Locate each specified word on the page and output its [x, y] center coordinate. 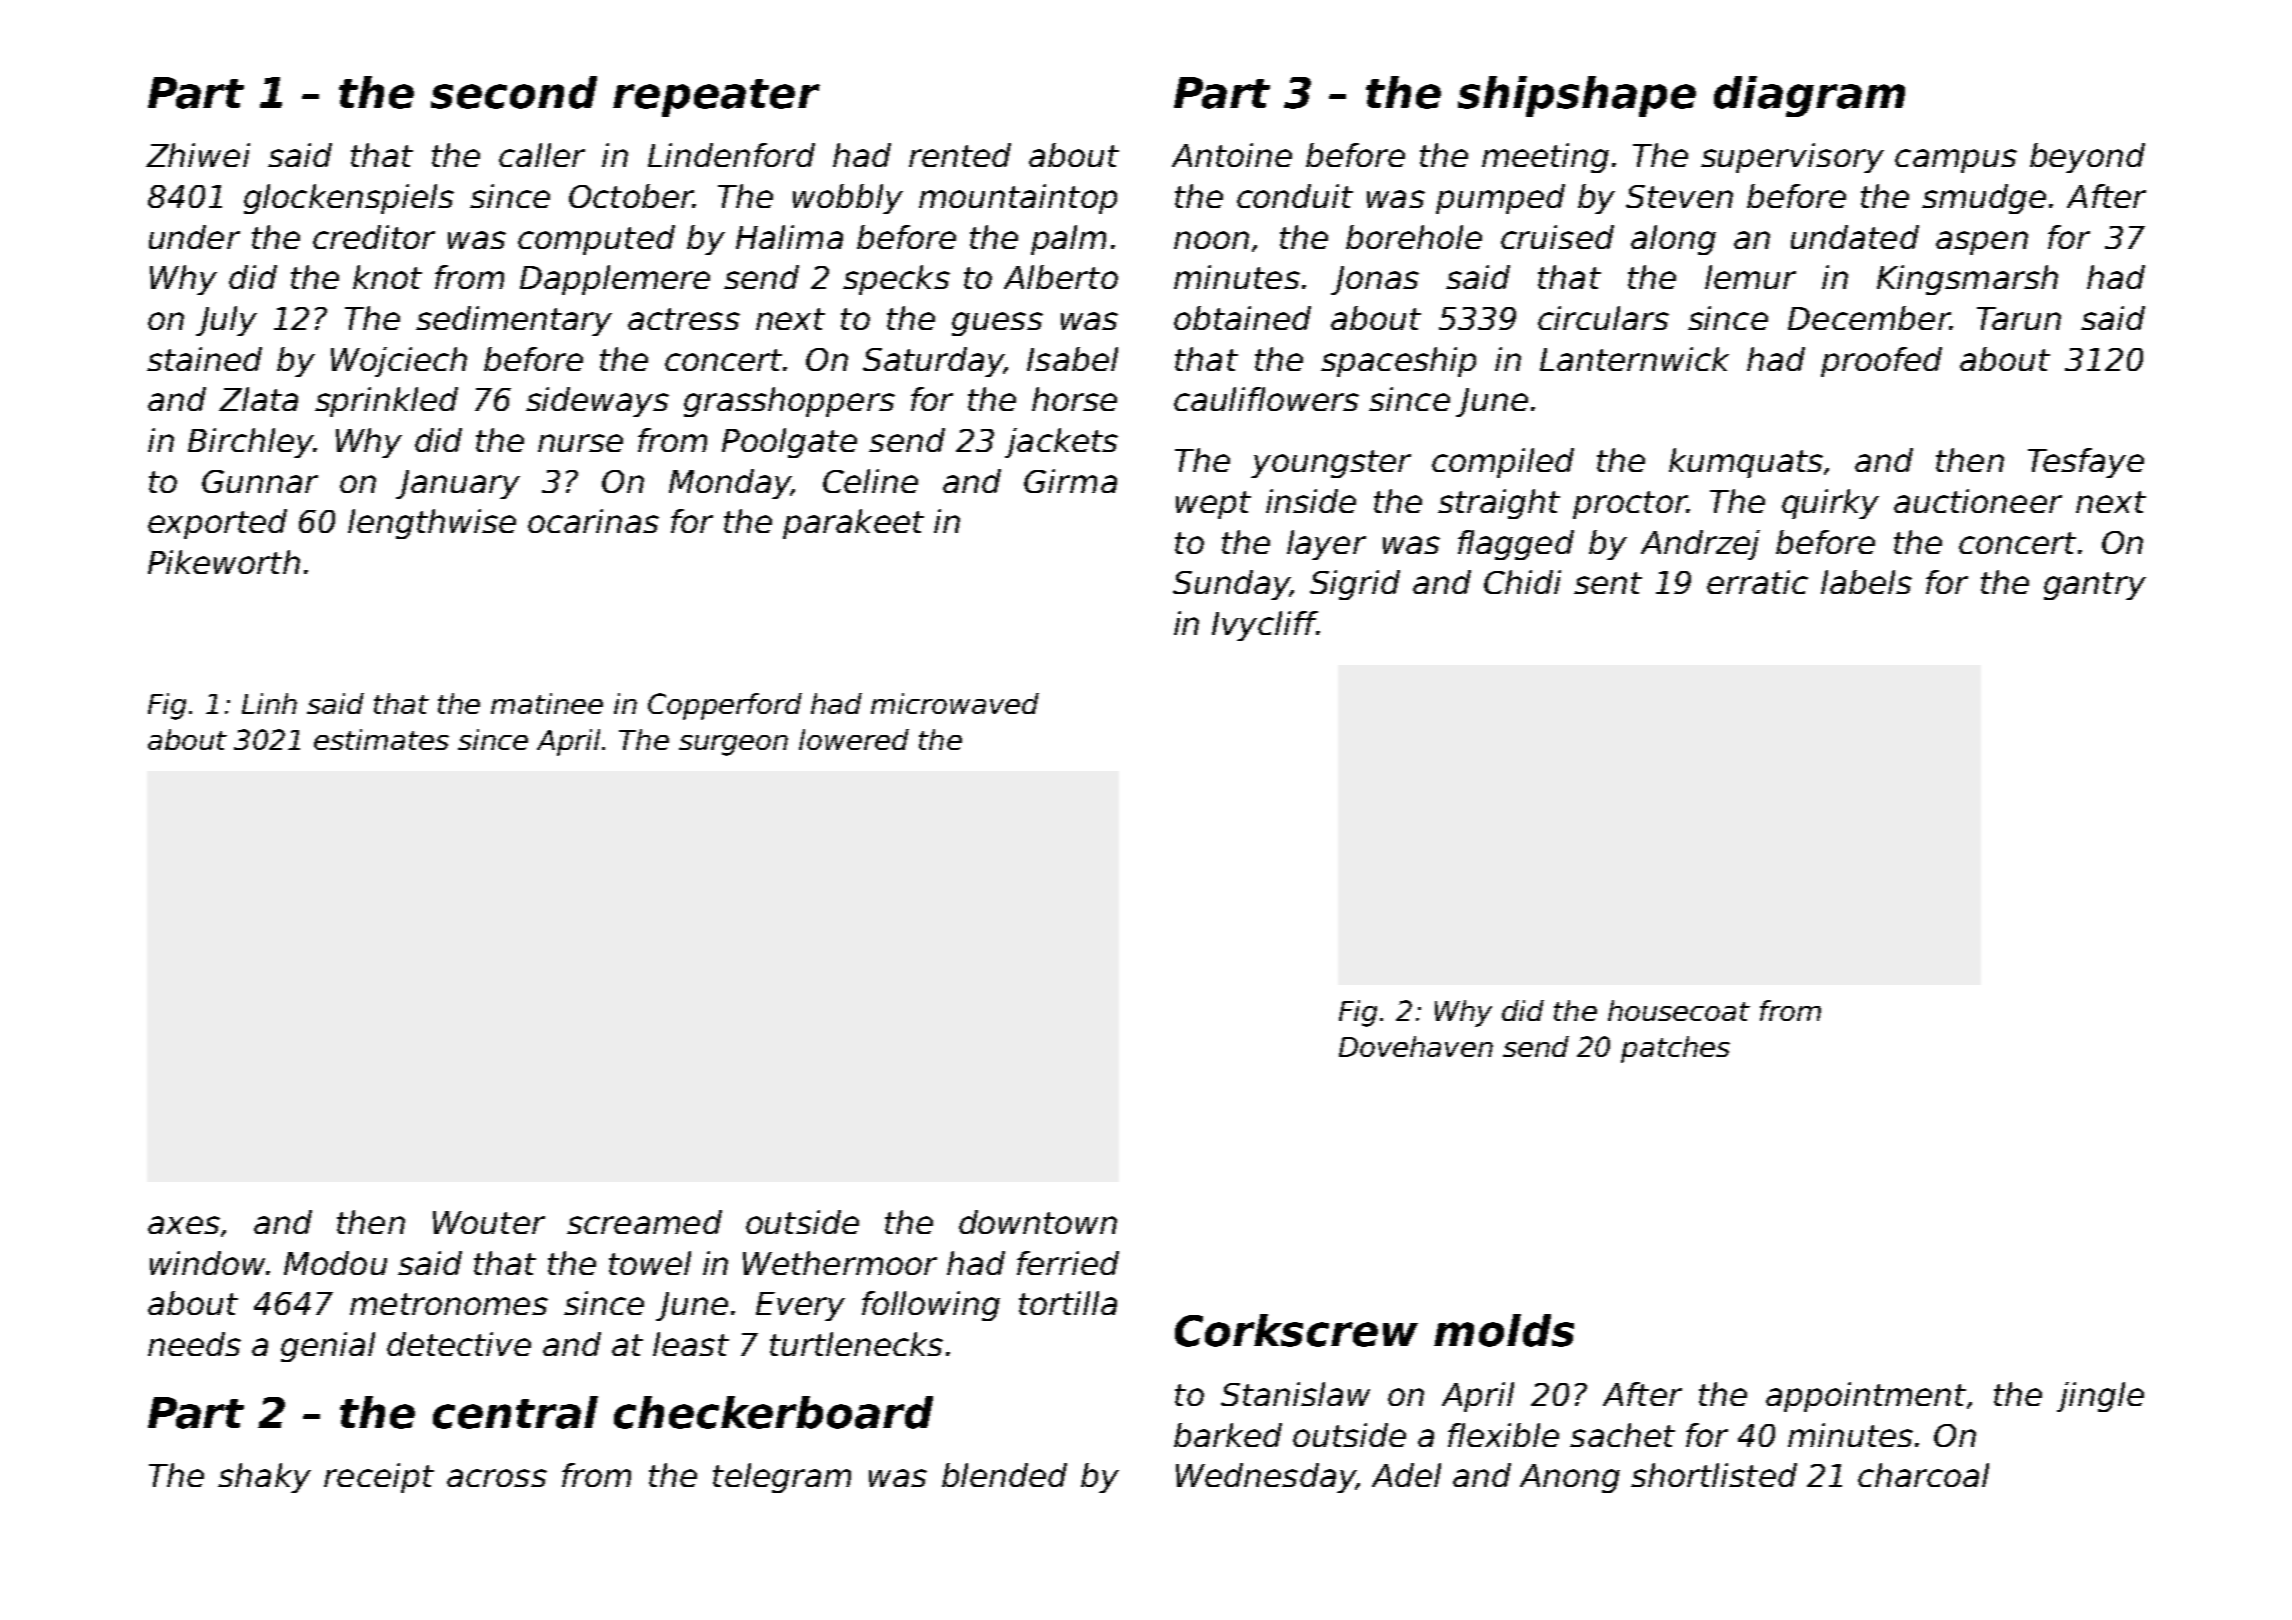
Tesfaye [2086, 463]
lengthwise [432, 524]
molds [1504, 1330]
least [691, 1344]
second [514, 92]
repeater [716, 98]
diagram [1809, 96]
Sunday [1231, 585]
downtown [1038, 1222]
